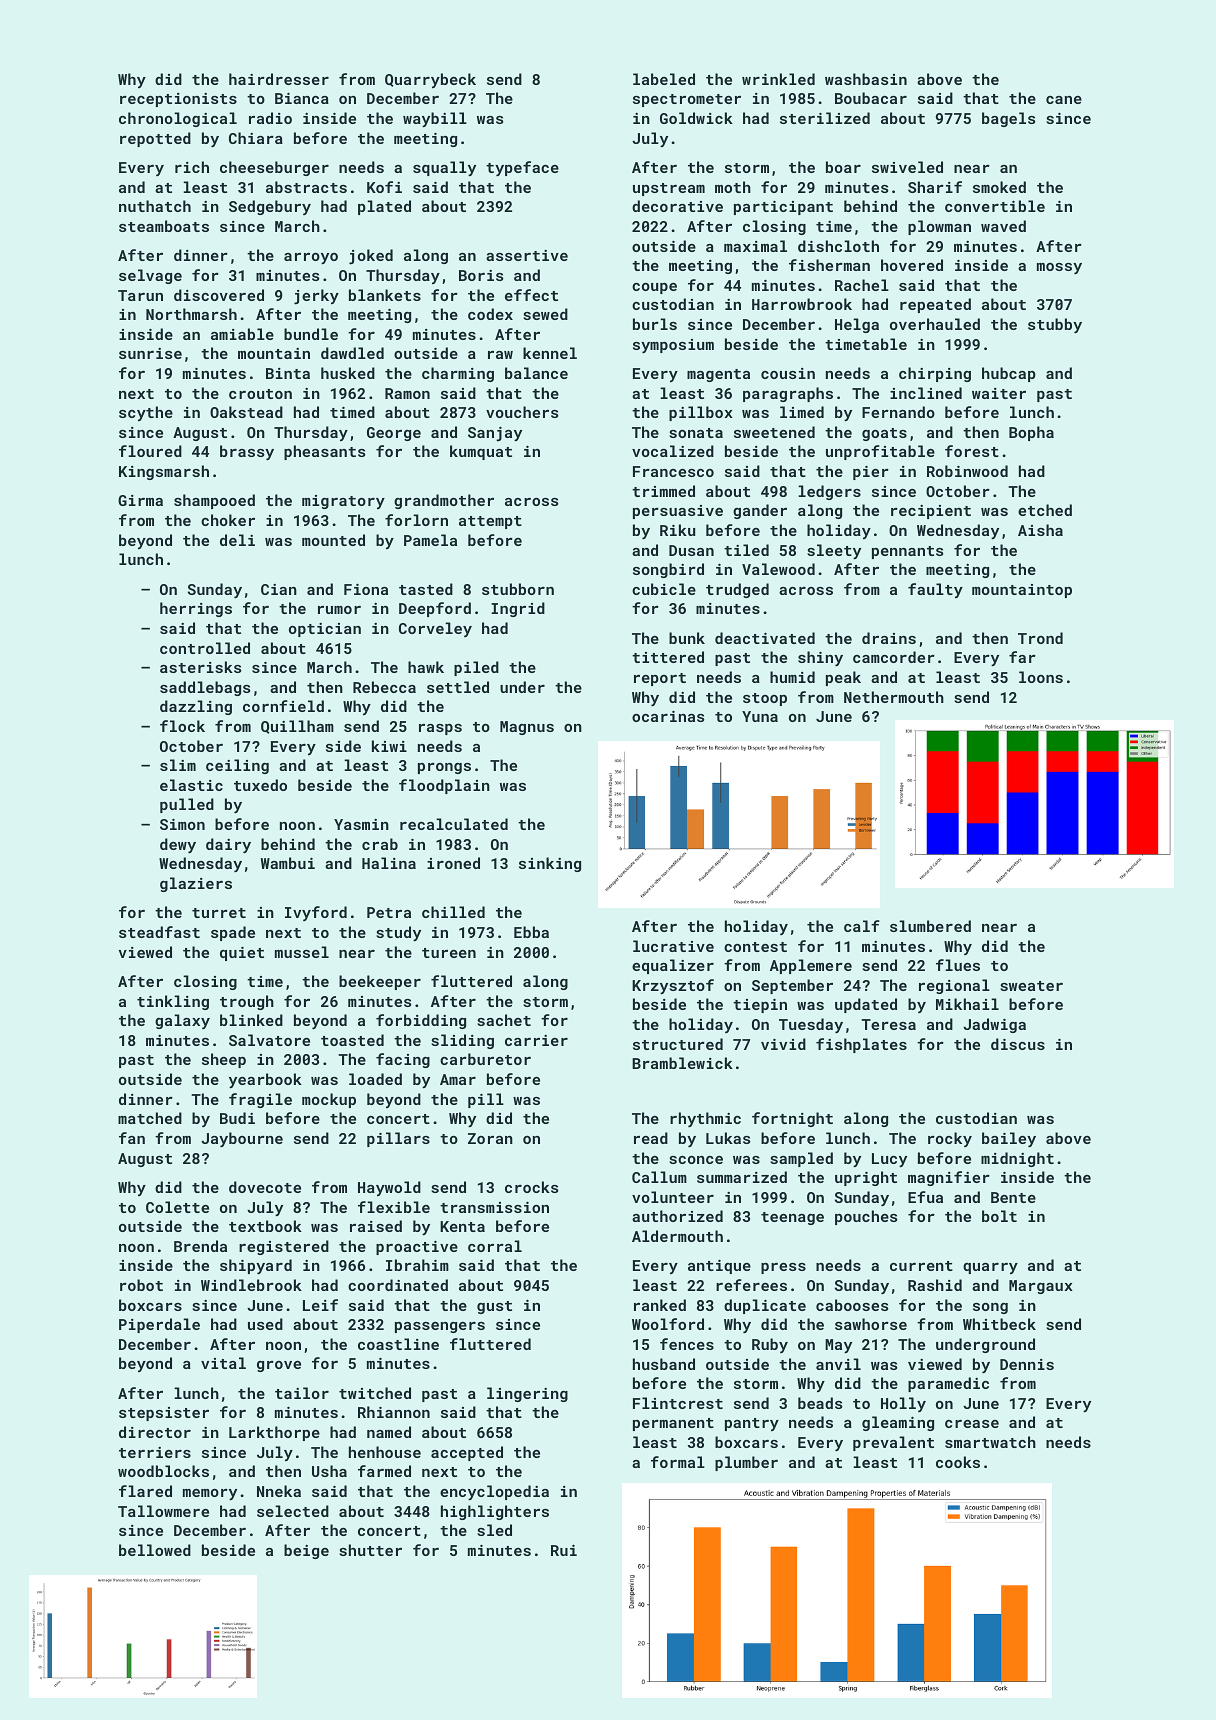 This screenshot has width=1216, height=1720. Describe the element at coordinates (1018, 1044) in the screenshot. I see `discus` at that location.
